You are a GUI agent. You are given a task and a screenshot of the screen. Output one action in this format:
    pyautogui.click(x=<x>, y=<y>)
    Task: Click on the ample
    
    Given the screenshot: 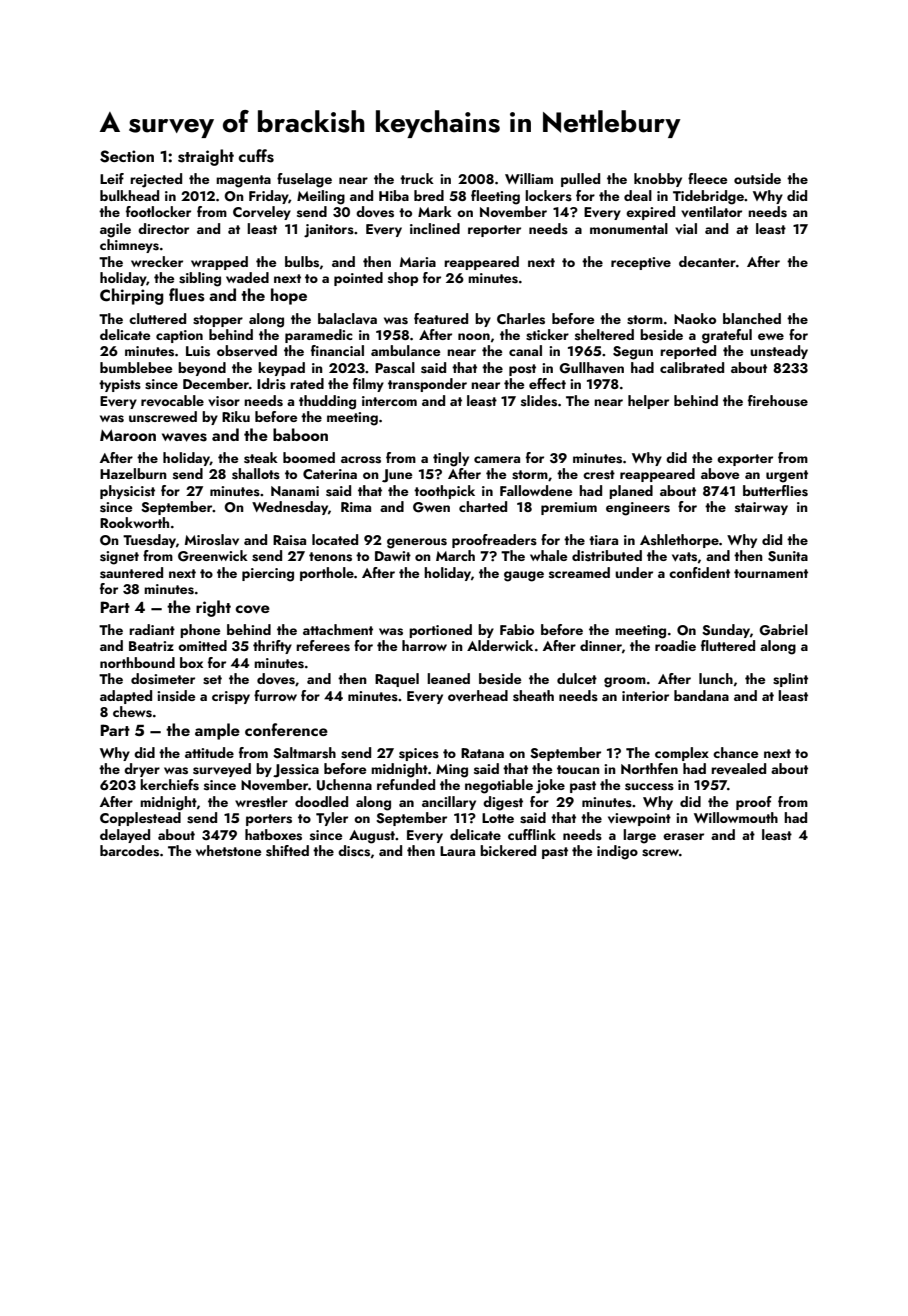 What is the action you would take?
    pyautogui.click(x=217, y=731)
